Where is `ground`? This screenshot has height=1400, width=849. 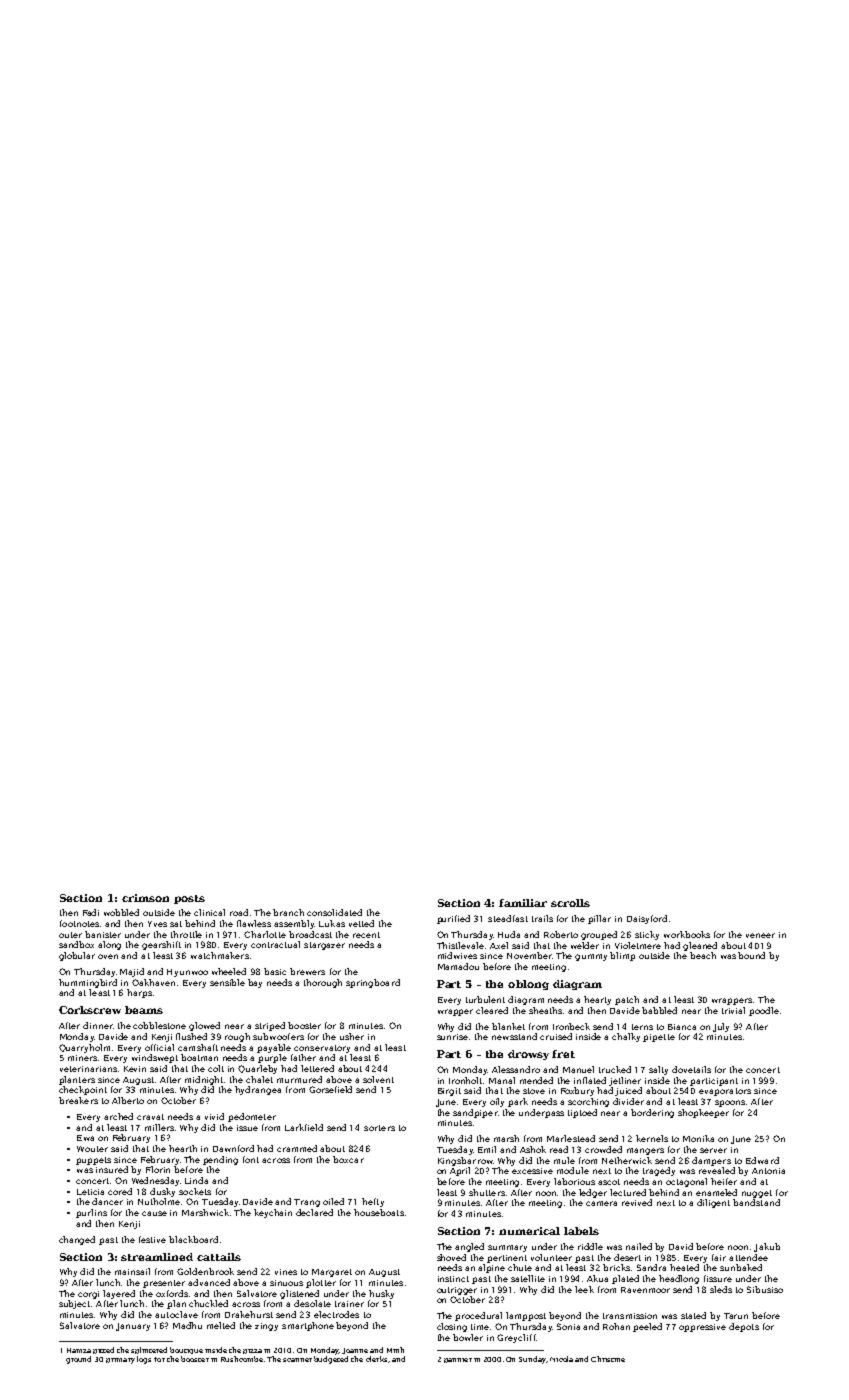 ground is located at coordinates (78, 1360).
